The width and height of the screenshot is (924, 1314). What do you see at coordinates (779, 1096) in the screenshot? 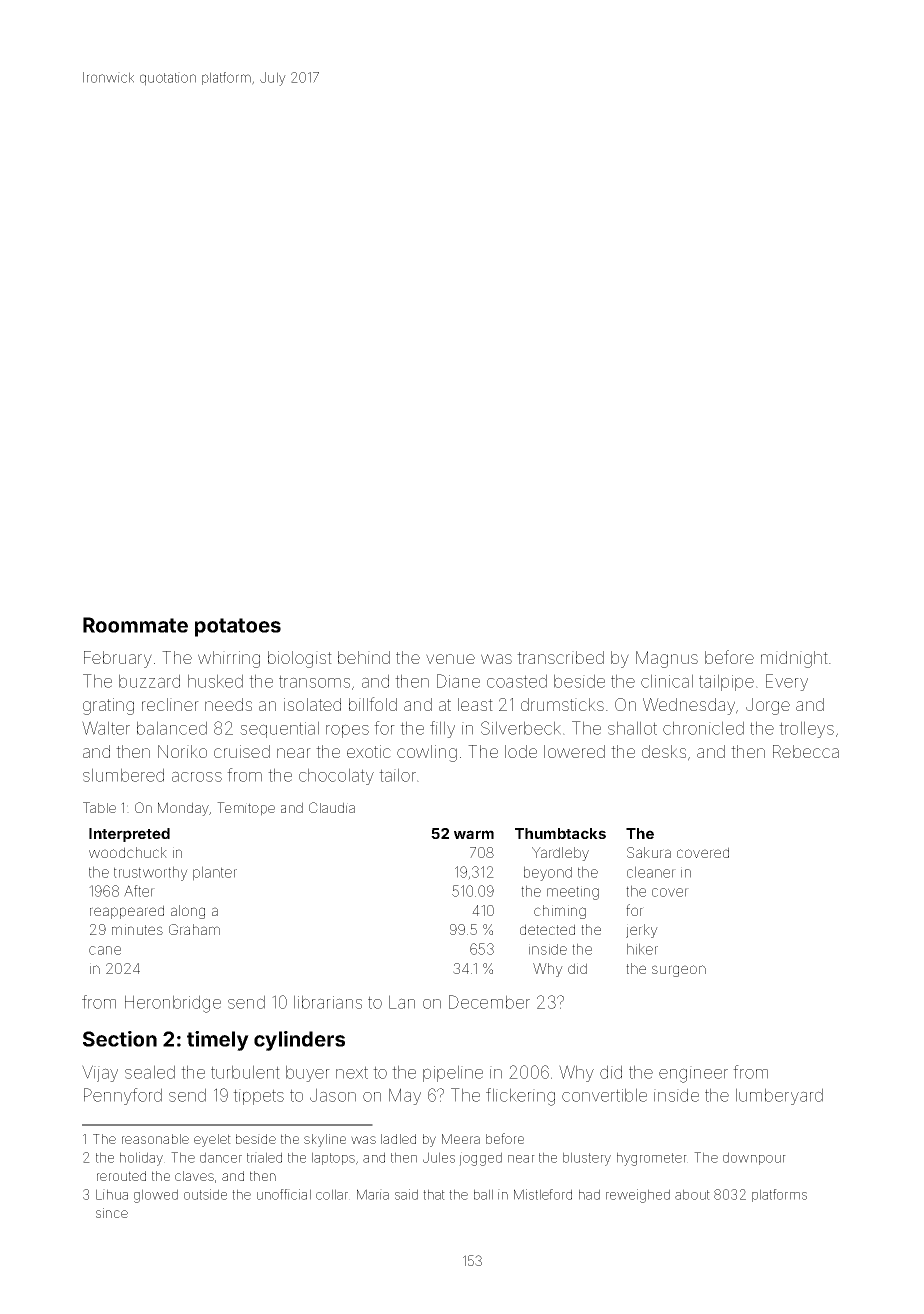
I see `lumberyard` at bounding box center [779, 1096].
